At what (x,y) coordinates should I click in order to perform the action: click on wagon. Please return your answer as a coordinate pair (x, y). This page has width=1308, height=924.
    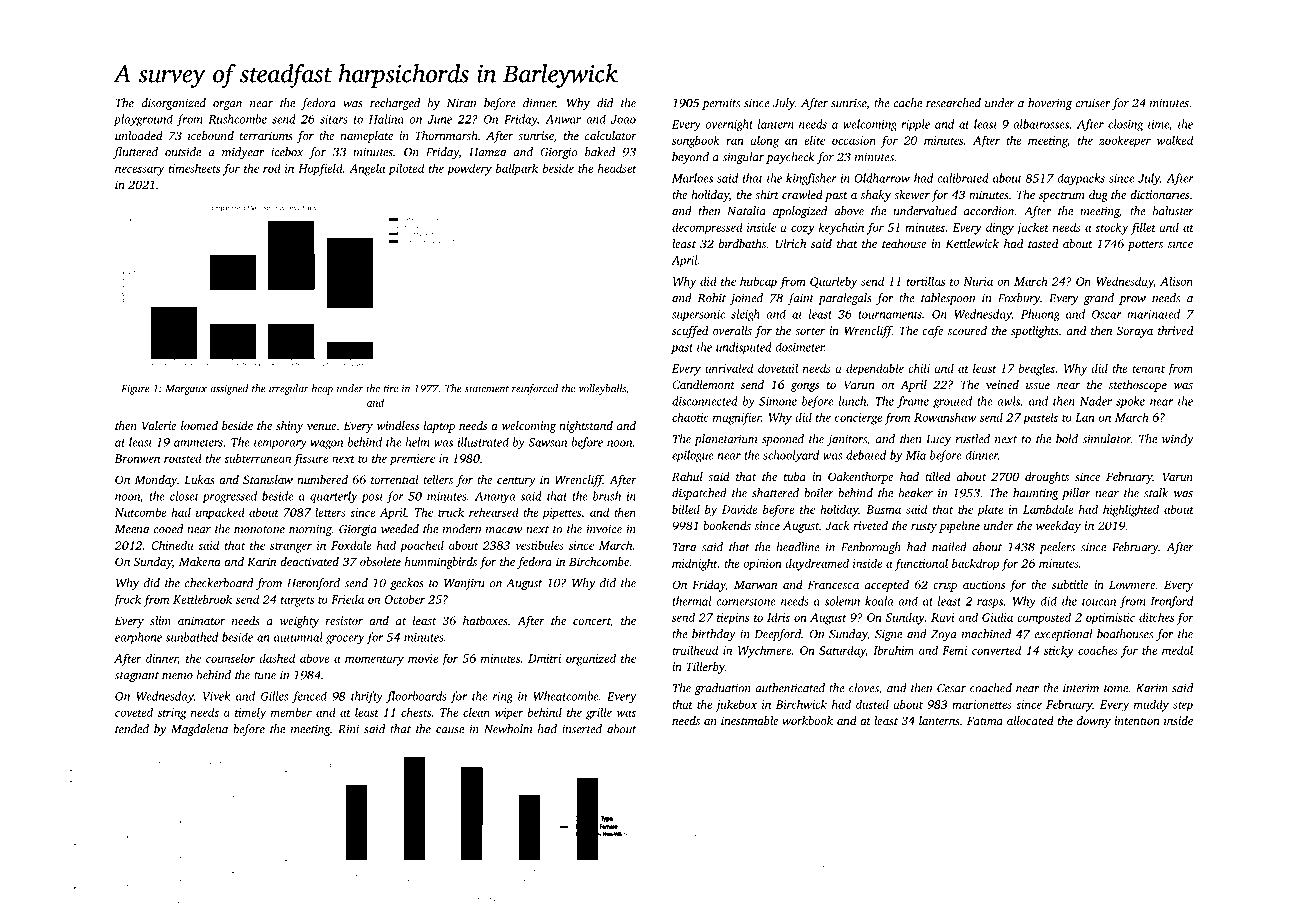
    Looking at the image, I should click on (327, 444).
